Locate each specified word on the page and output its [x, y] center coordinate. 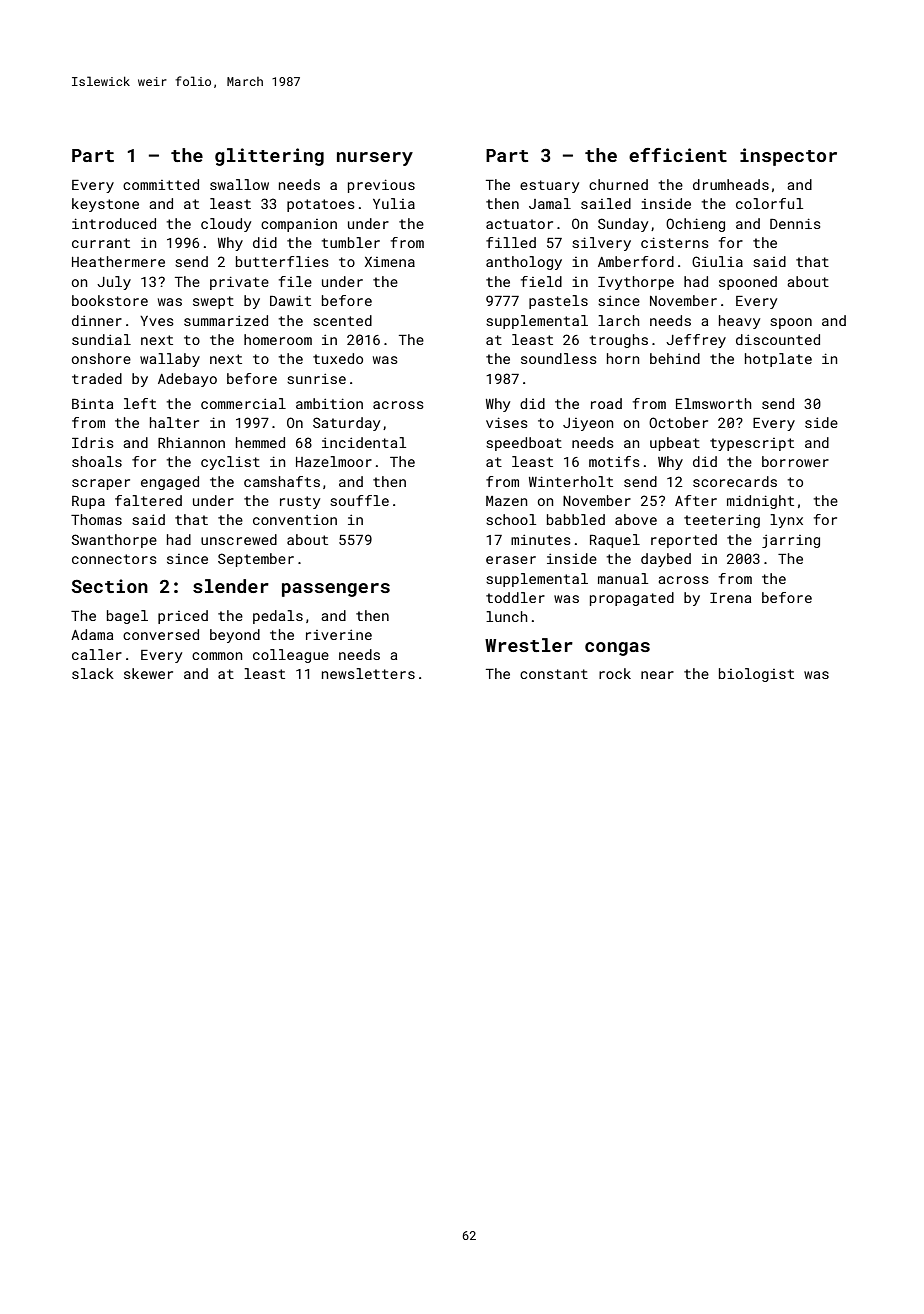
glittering [269, 157]
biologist [756, 675]
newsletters [368, 673]
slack [93, 673]
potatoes [321, 205]
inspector [788, 157]
